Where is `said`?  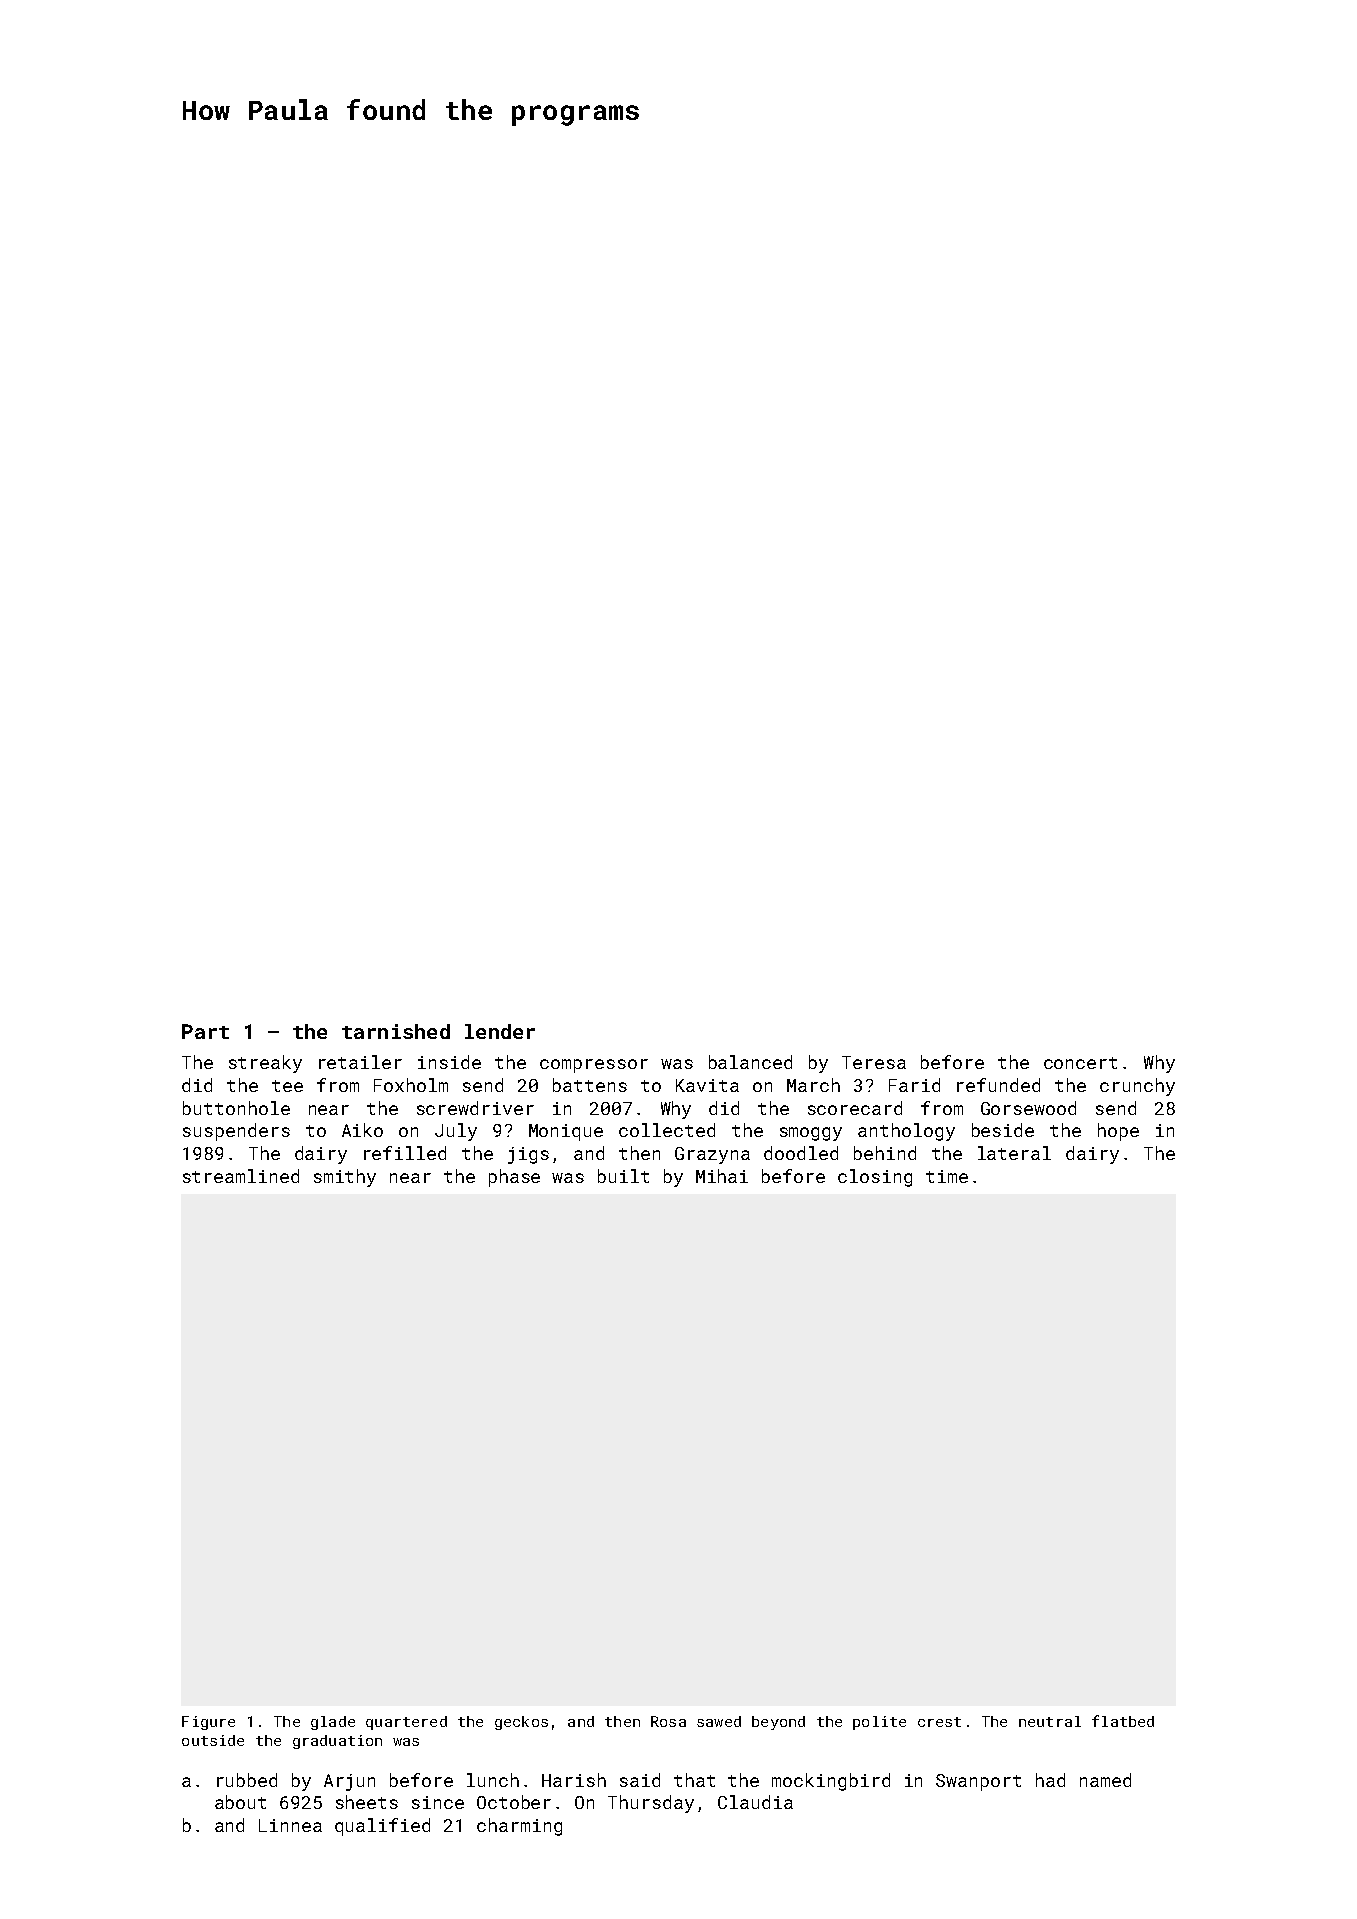
said is located at coordinates (640, 1780).
